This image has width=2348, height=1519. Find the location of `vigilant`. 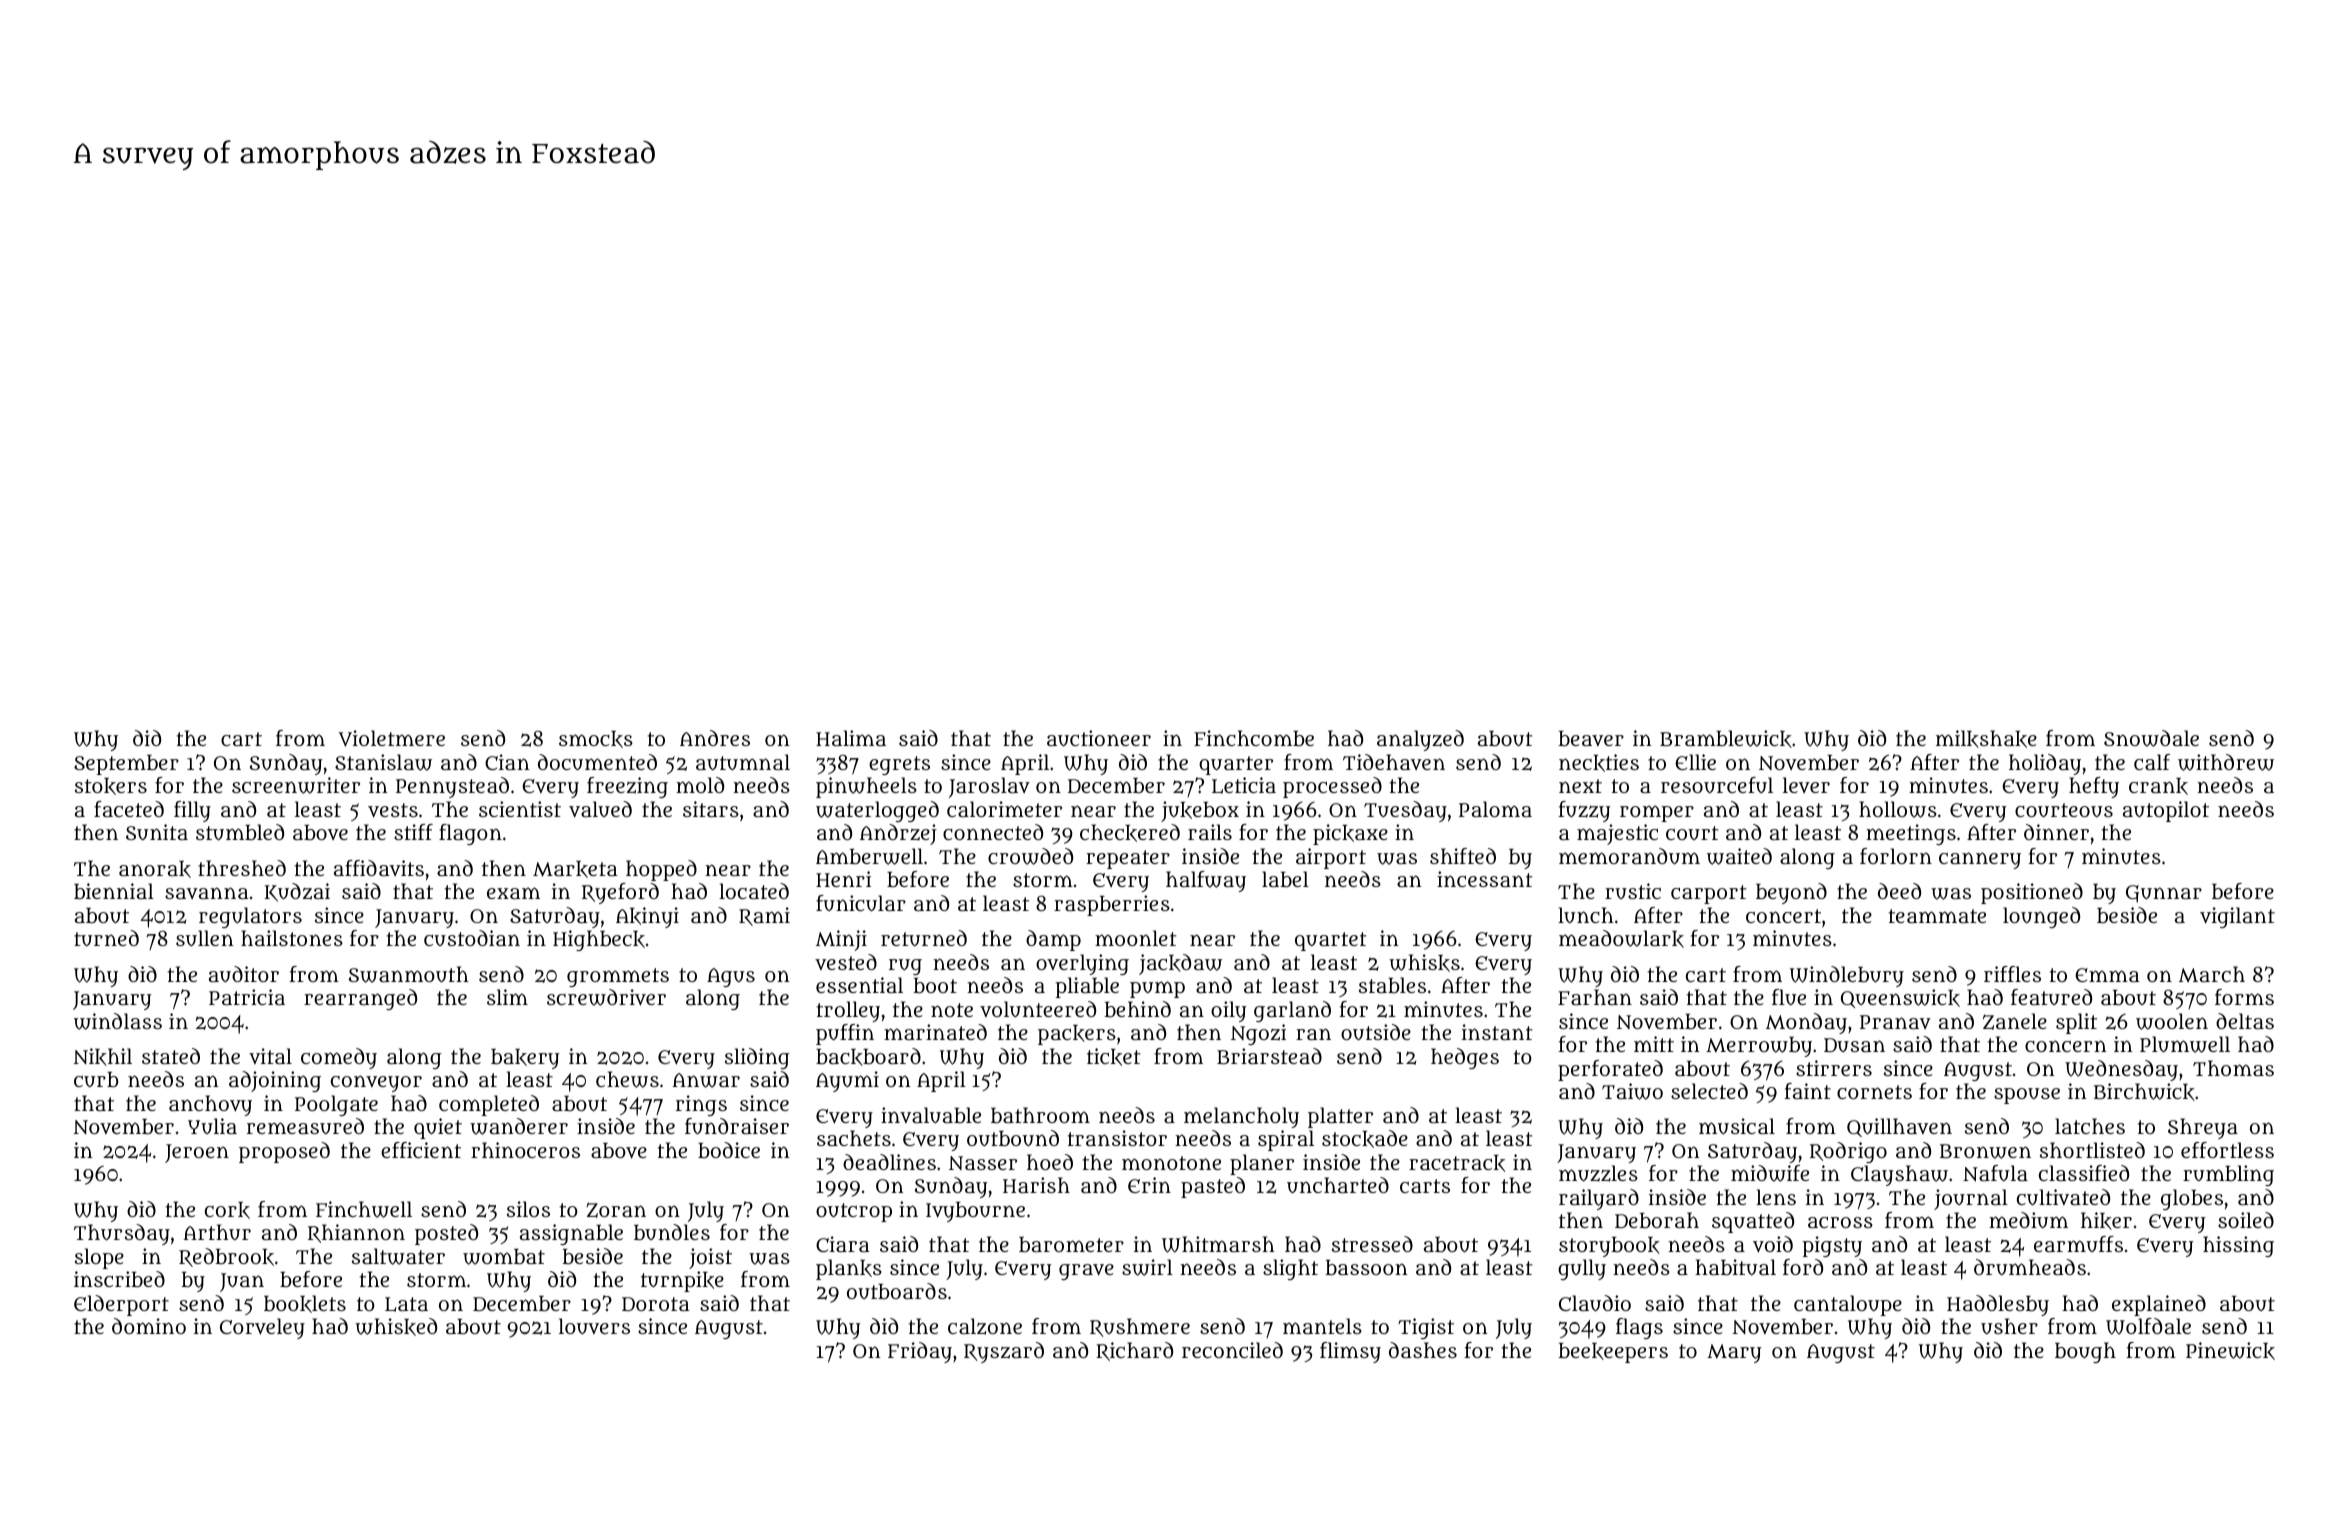

vigilant is located at coordinates (2237, 917).
